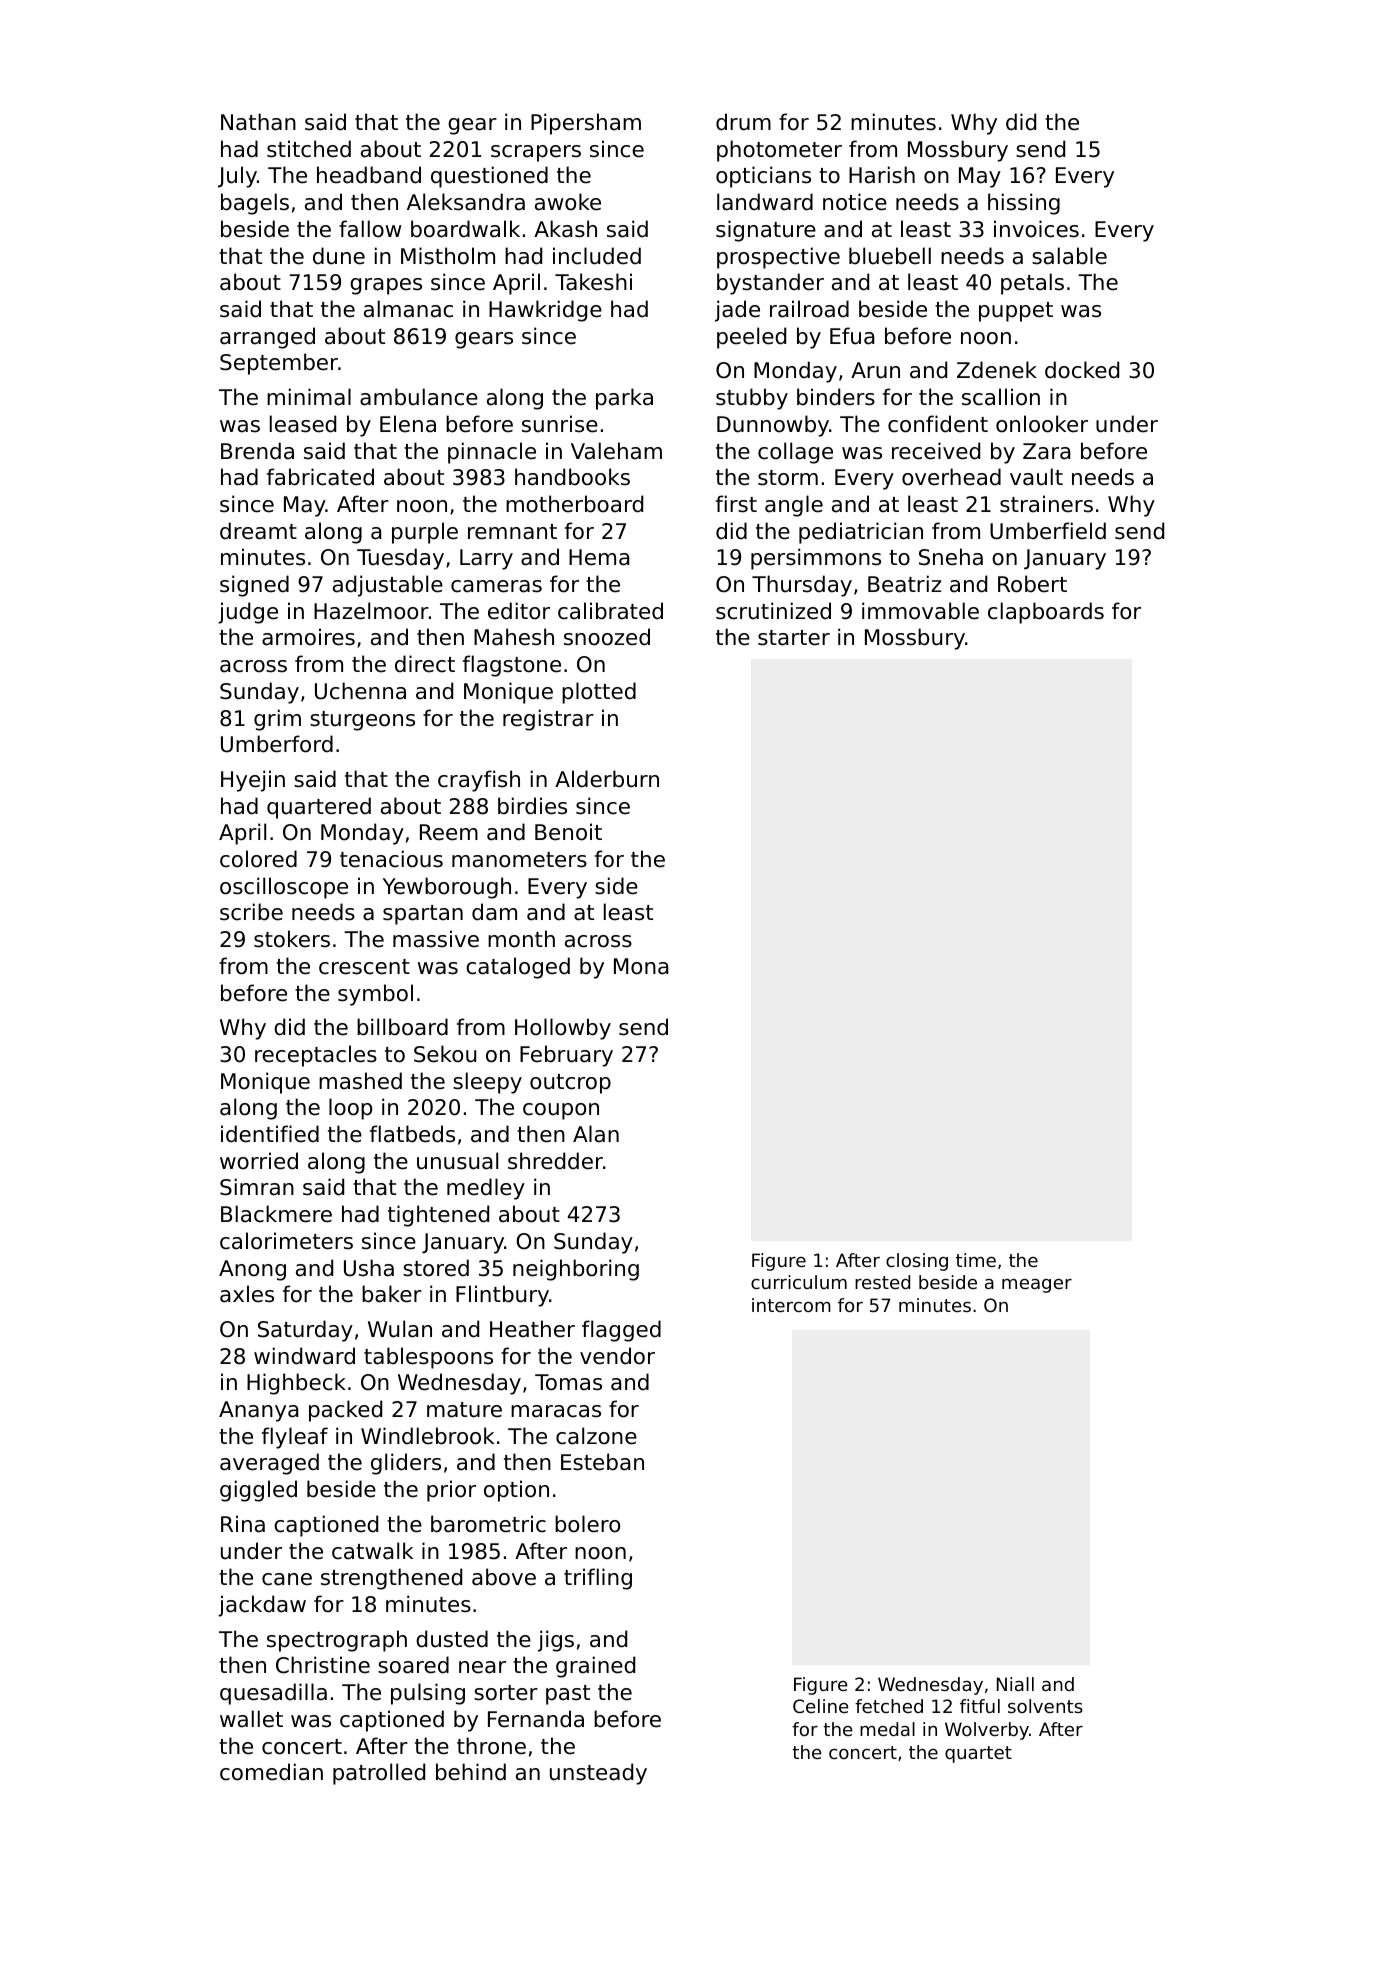 This screenshot has height=1969, width=1386. I want to click on intercom, so click(791, 1305).
